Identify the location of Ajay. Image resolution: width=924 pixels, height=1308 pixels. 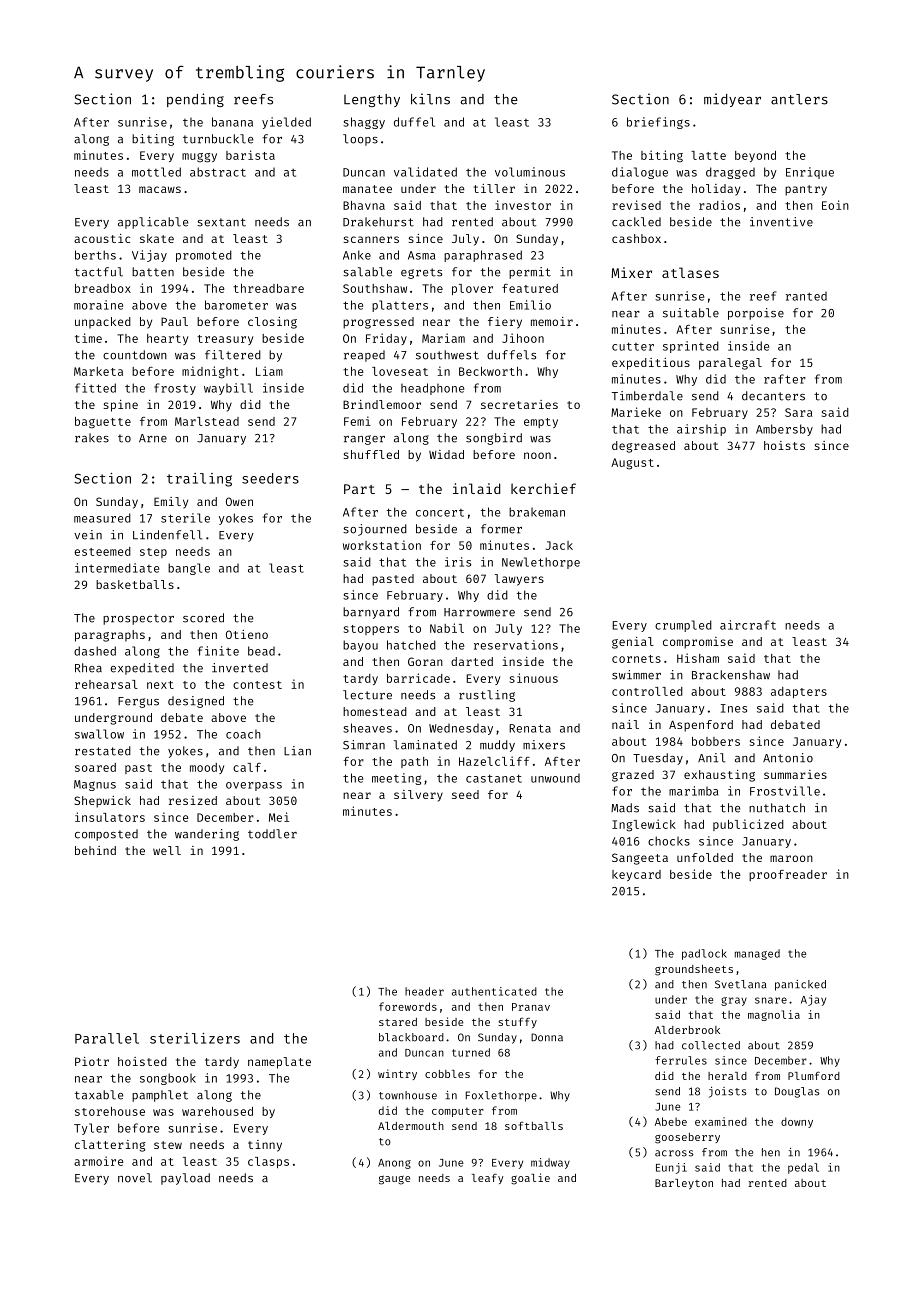
(813, 1000).
